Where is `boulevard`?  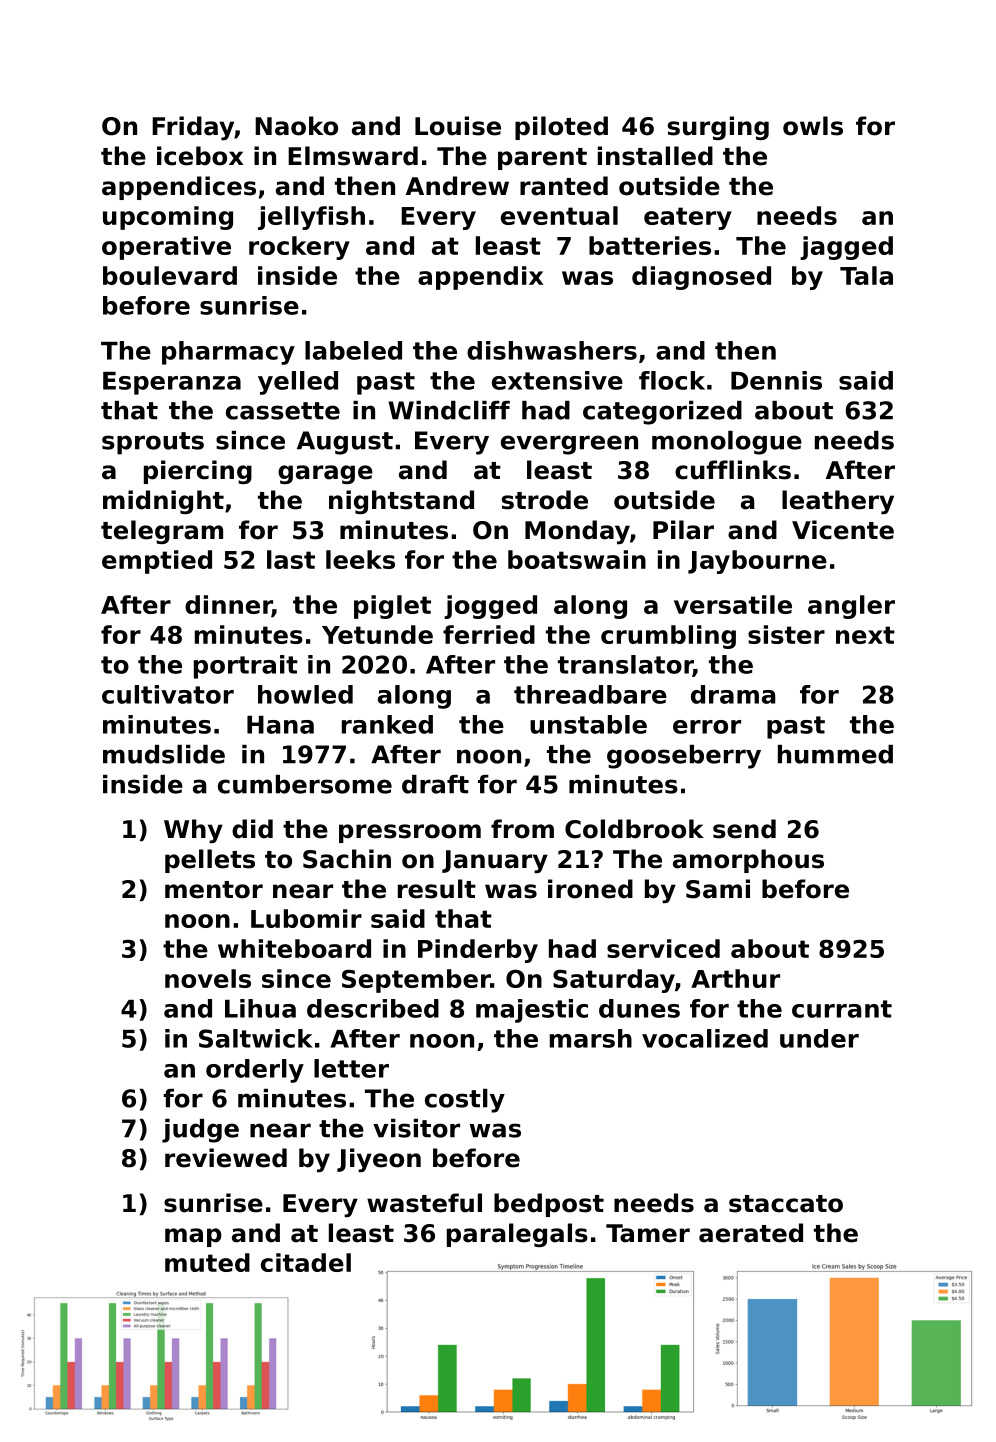 boulevard is located at coordinates (170, 275).
